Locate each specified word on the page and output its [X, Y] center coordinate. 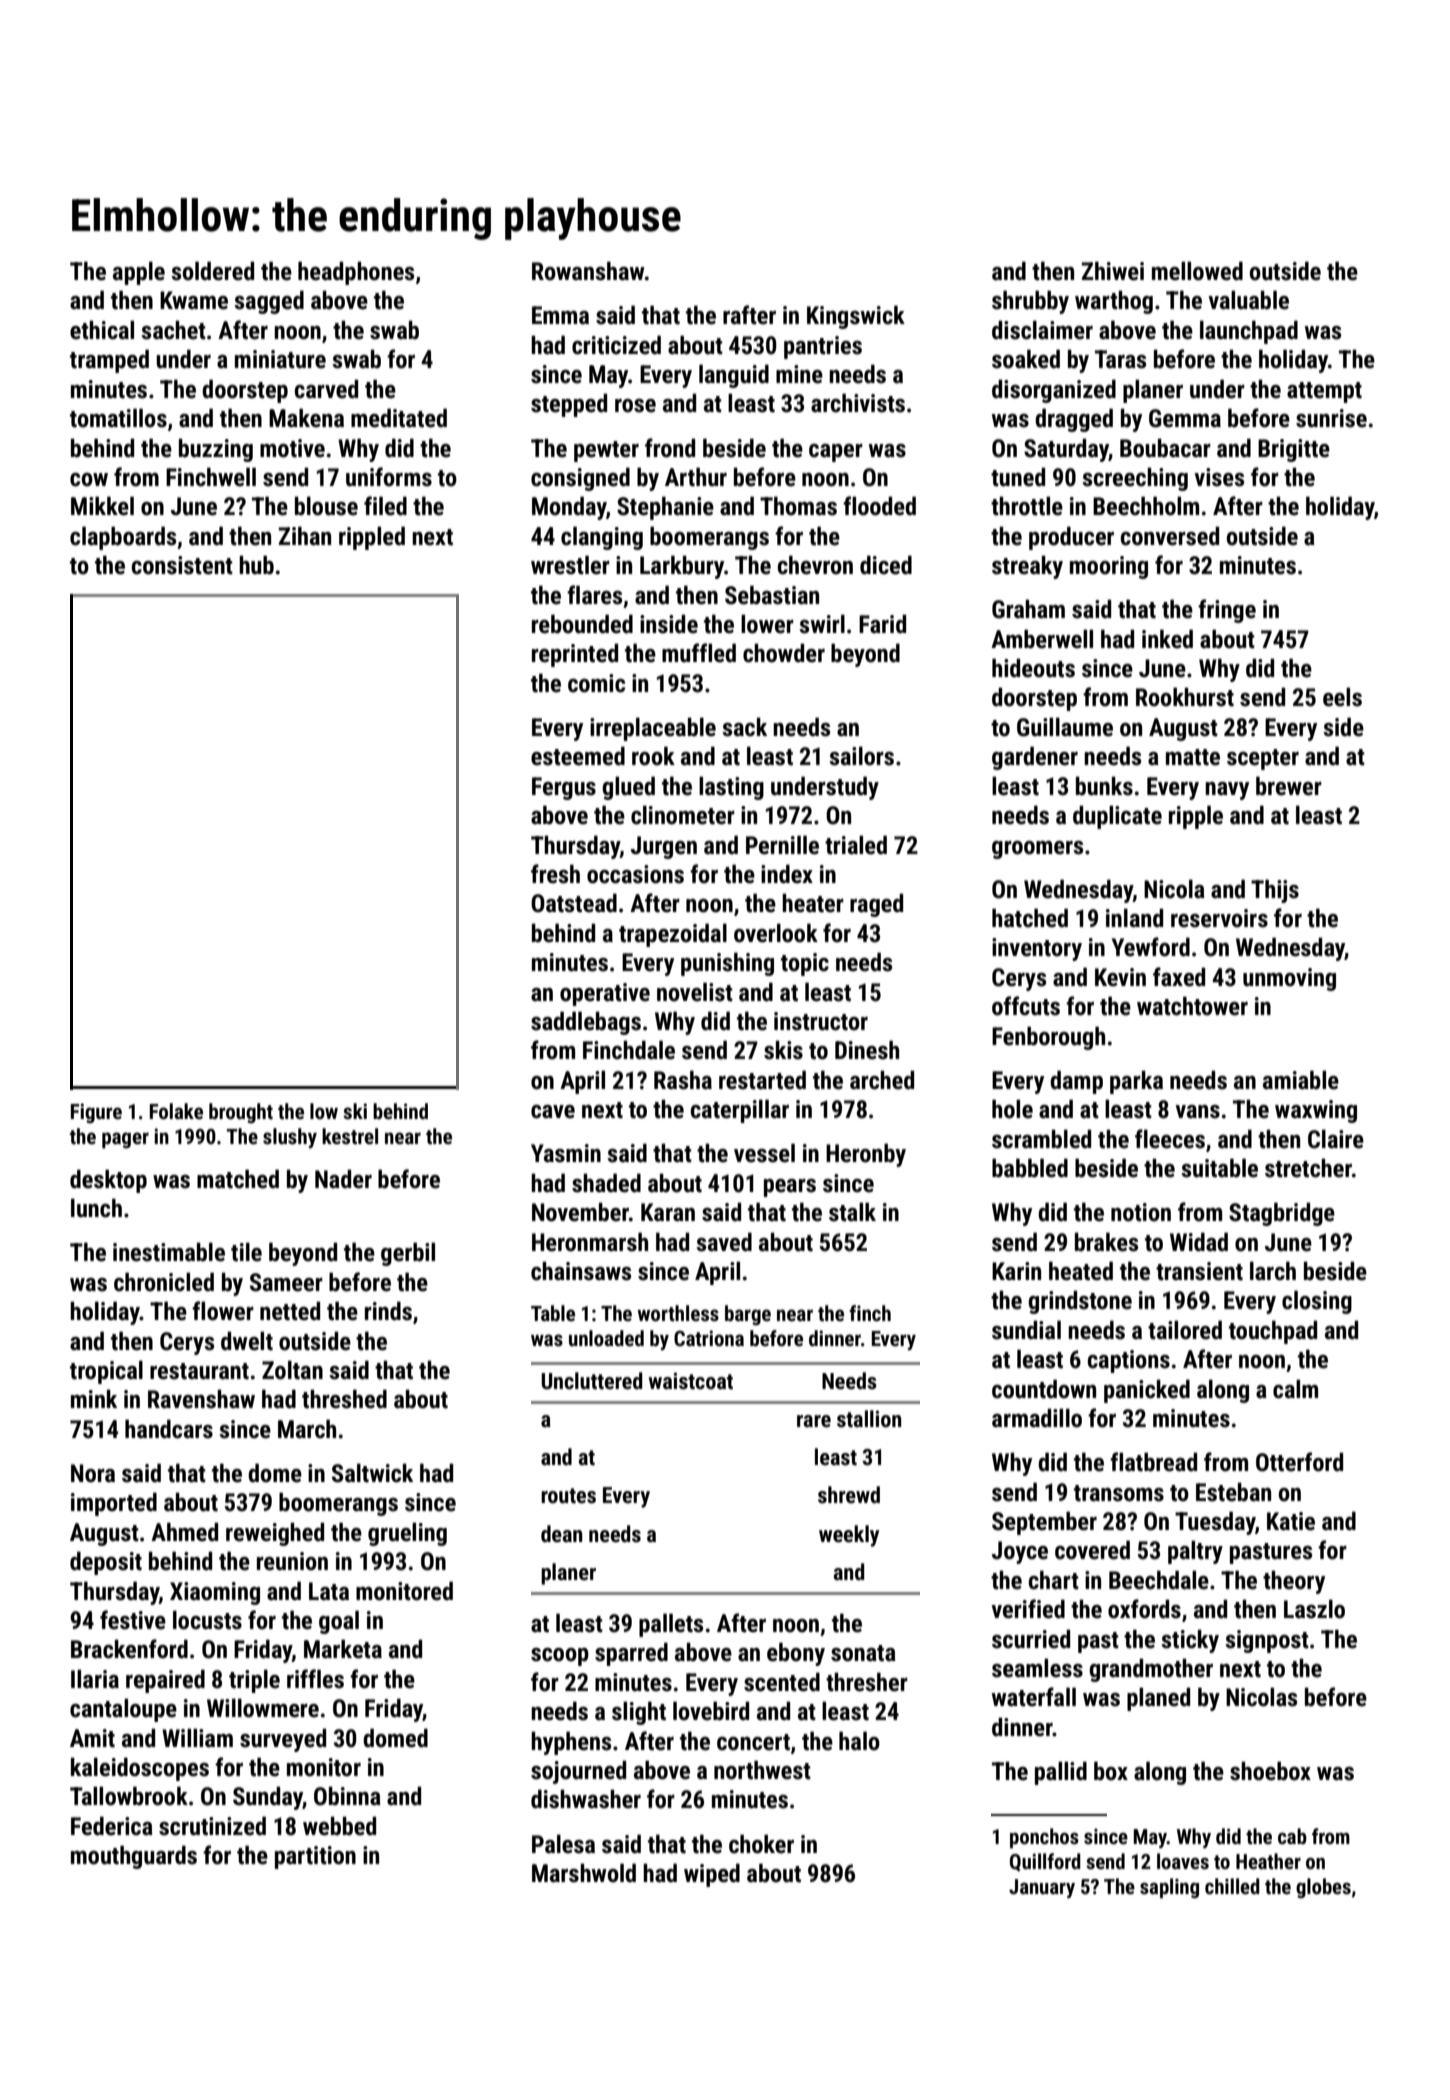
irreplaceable [653, 729]
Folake [176, 1111]
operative [605, 994]
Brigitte [1294, 450]
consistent [182, 565]
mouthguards [134, 1857]
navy [1227, 791]
